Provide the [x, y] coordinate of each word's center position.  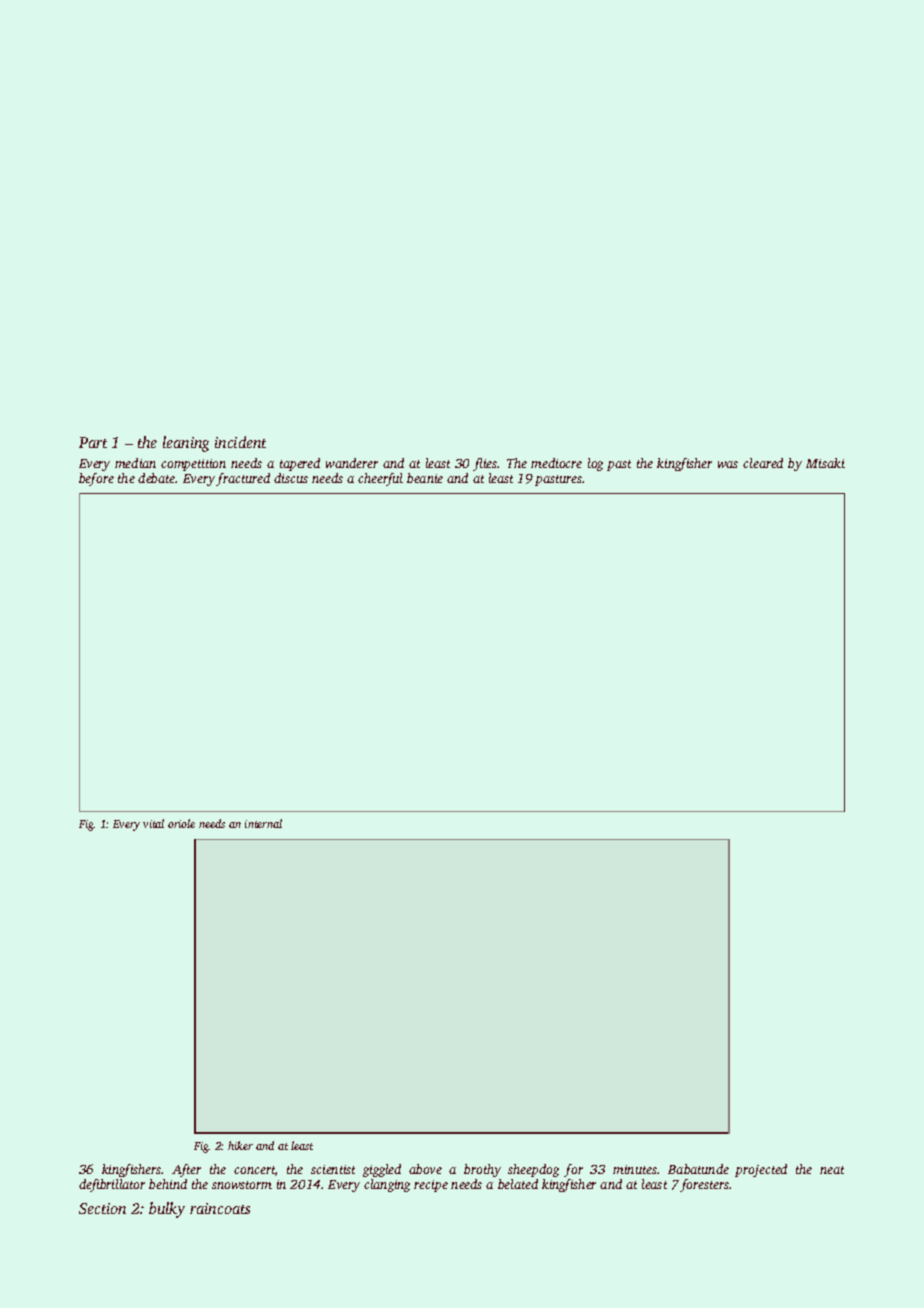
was [728, 464]
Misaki [825, 463]
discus [291, 478]
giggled [382, 1170]
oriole [181, 823]
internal [263, 823]
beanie [425, 478]
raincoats [220, 1208]
